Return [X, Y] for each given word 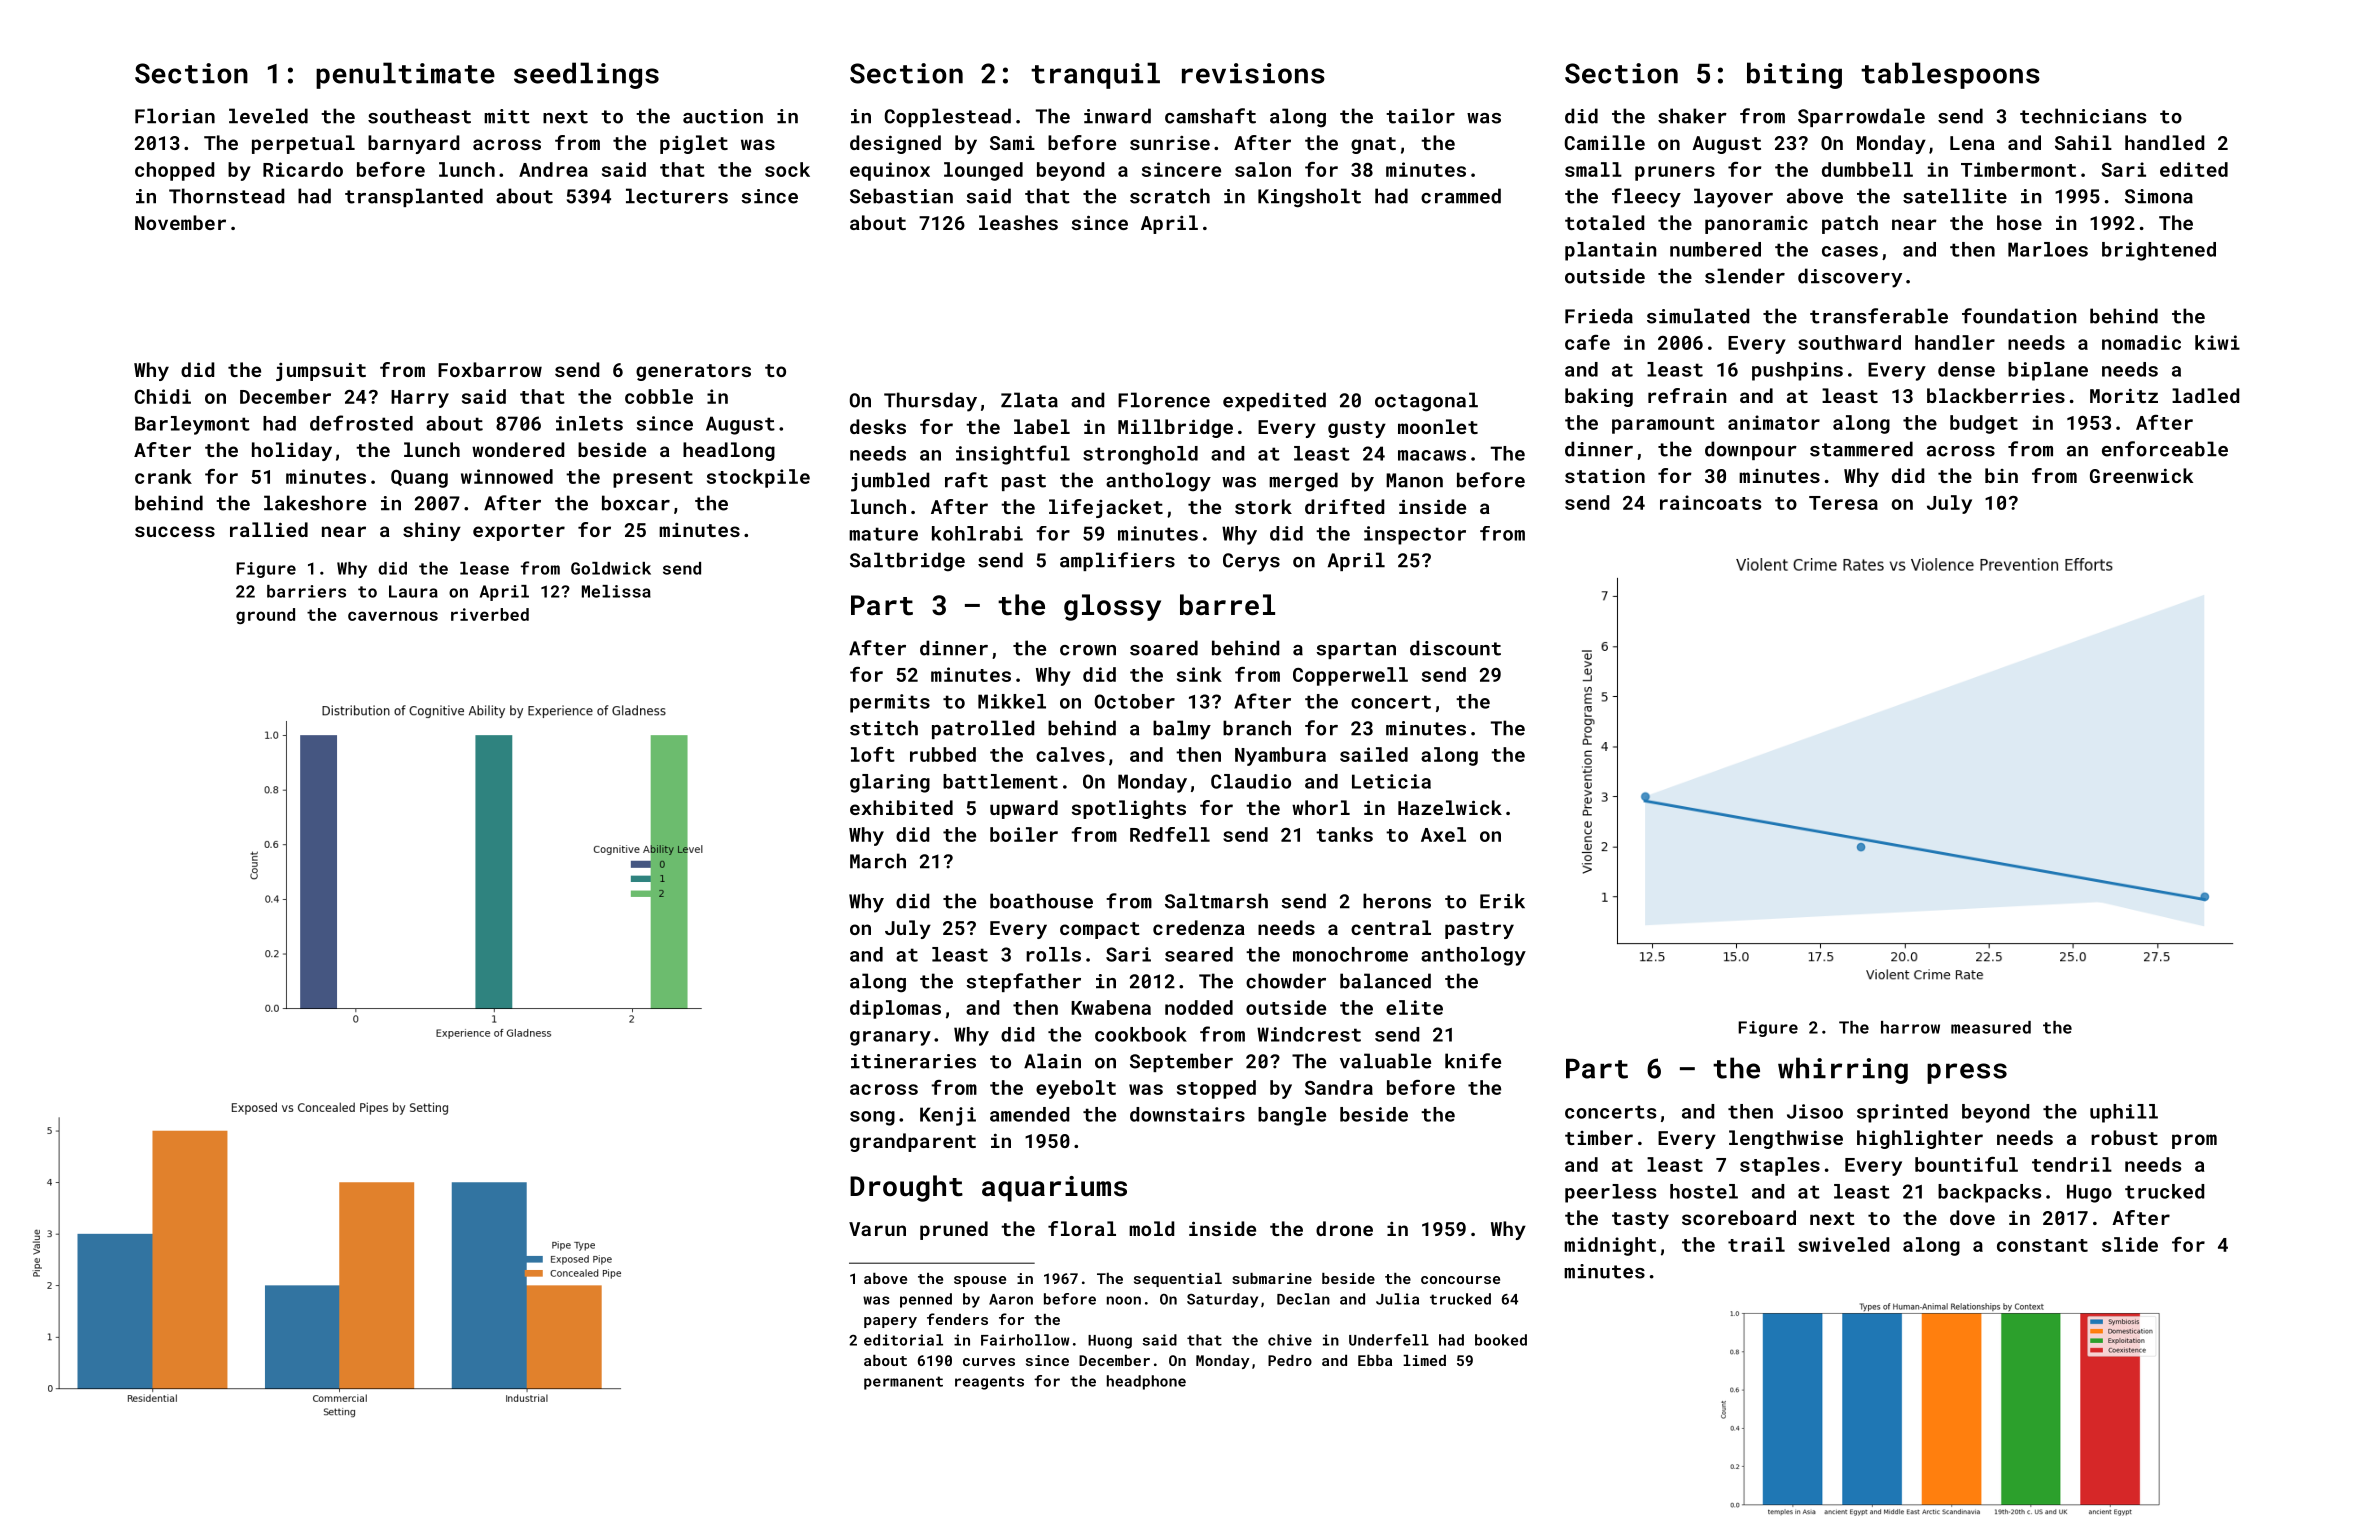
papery [890, 1322]
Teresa [1843, 503]
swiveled [1843, 1244]
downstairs [1187, 1114]
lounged [983, 171]
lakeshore [315, 503]
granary [890, 1038]
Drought [906, 1188]
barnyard [413, 144]
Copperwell [1350, 676]
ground [265, 616]
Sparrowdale [1861, 117]
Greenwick [2141, 475]
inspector [1415, 535]
